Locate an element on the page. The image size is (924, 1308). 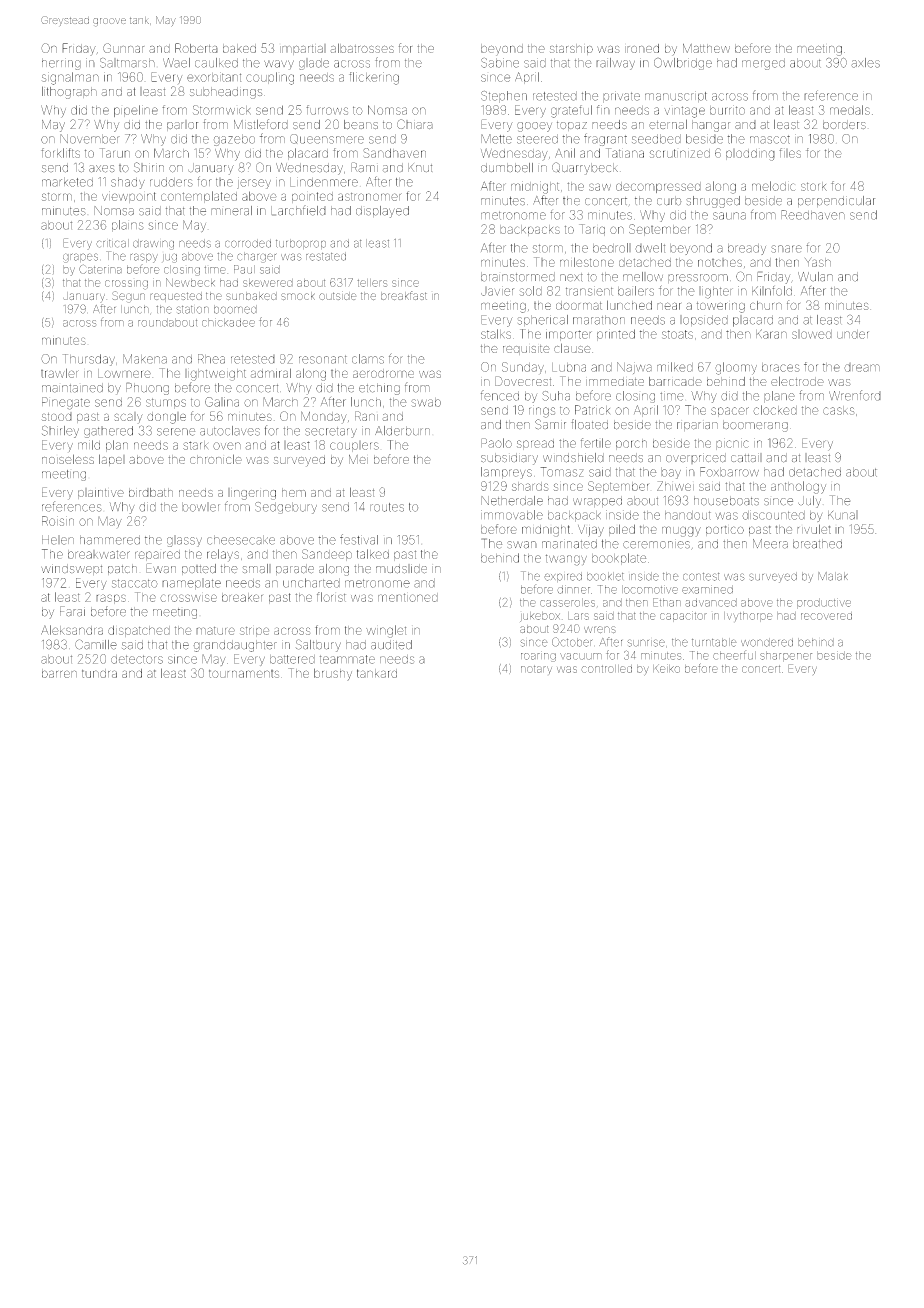
clocked is located at coordinates (775, 410).
